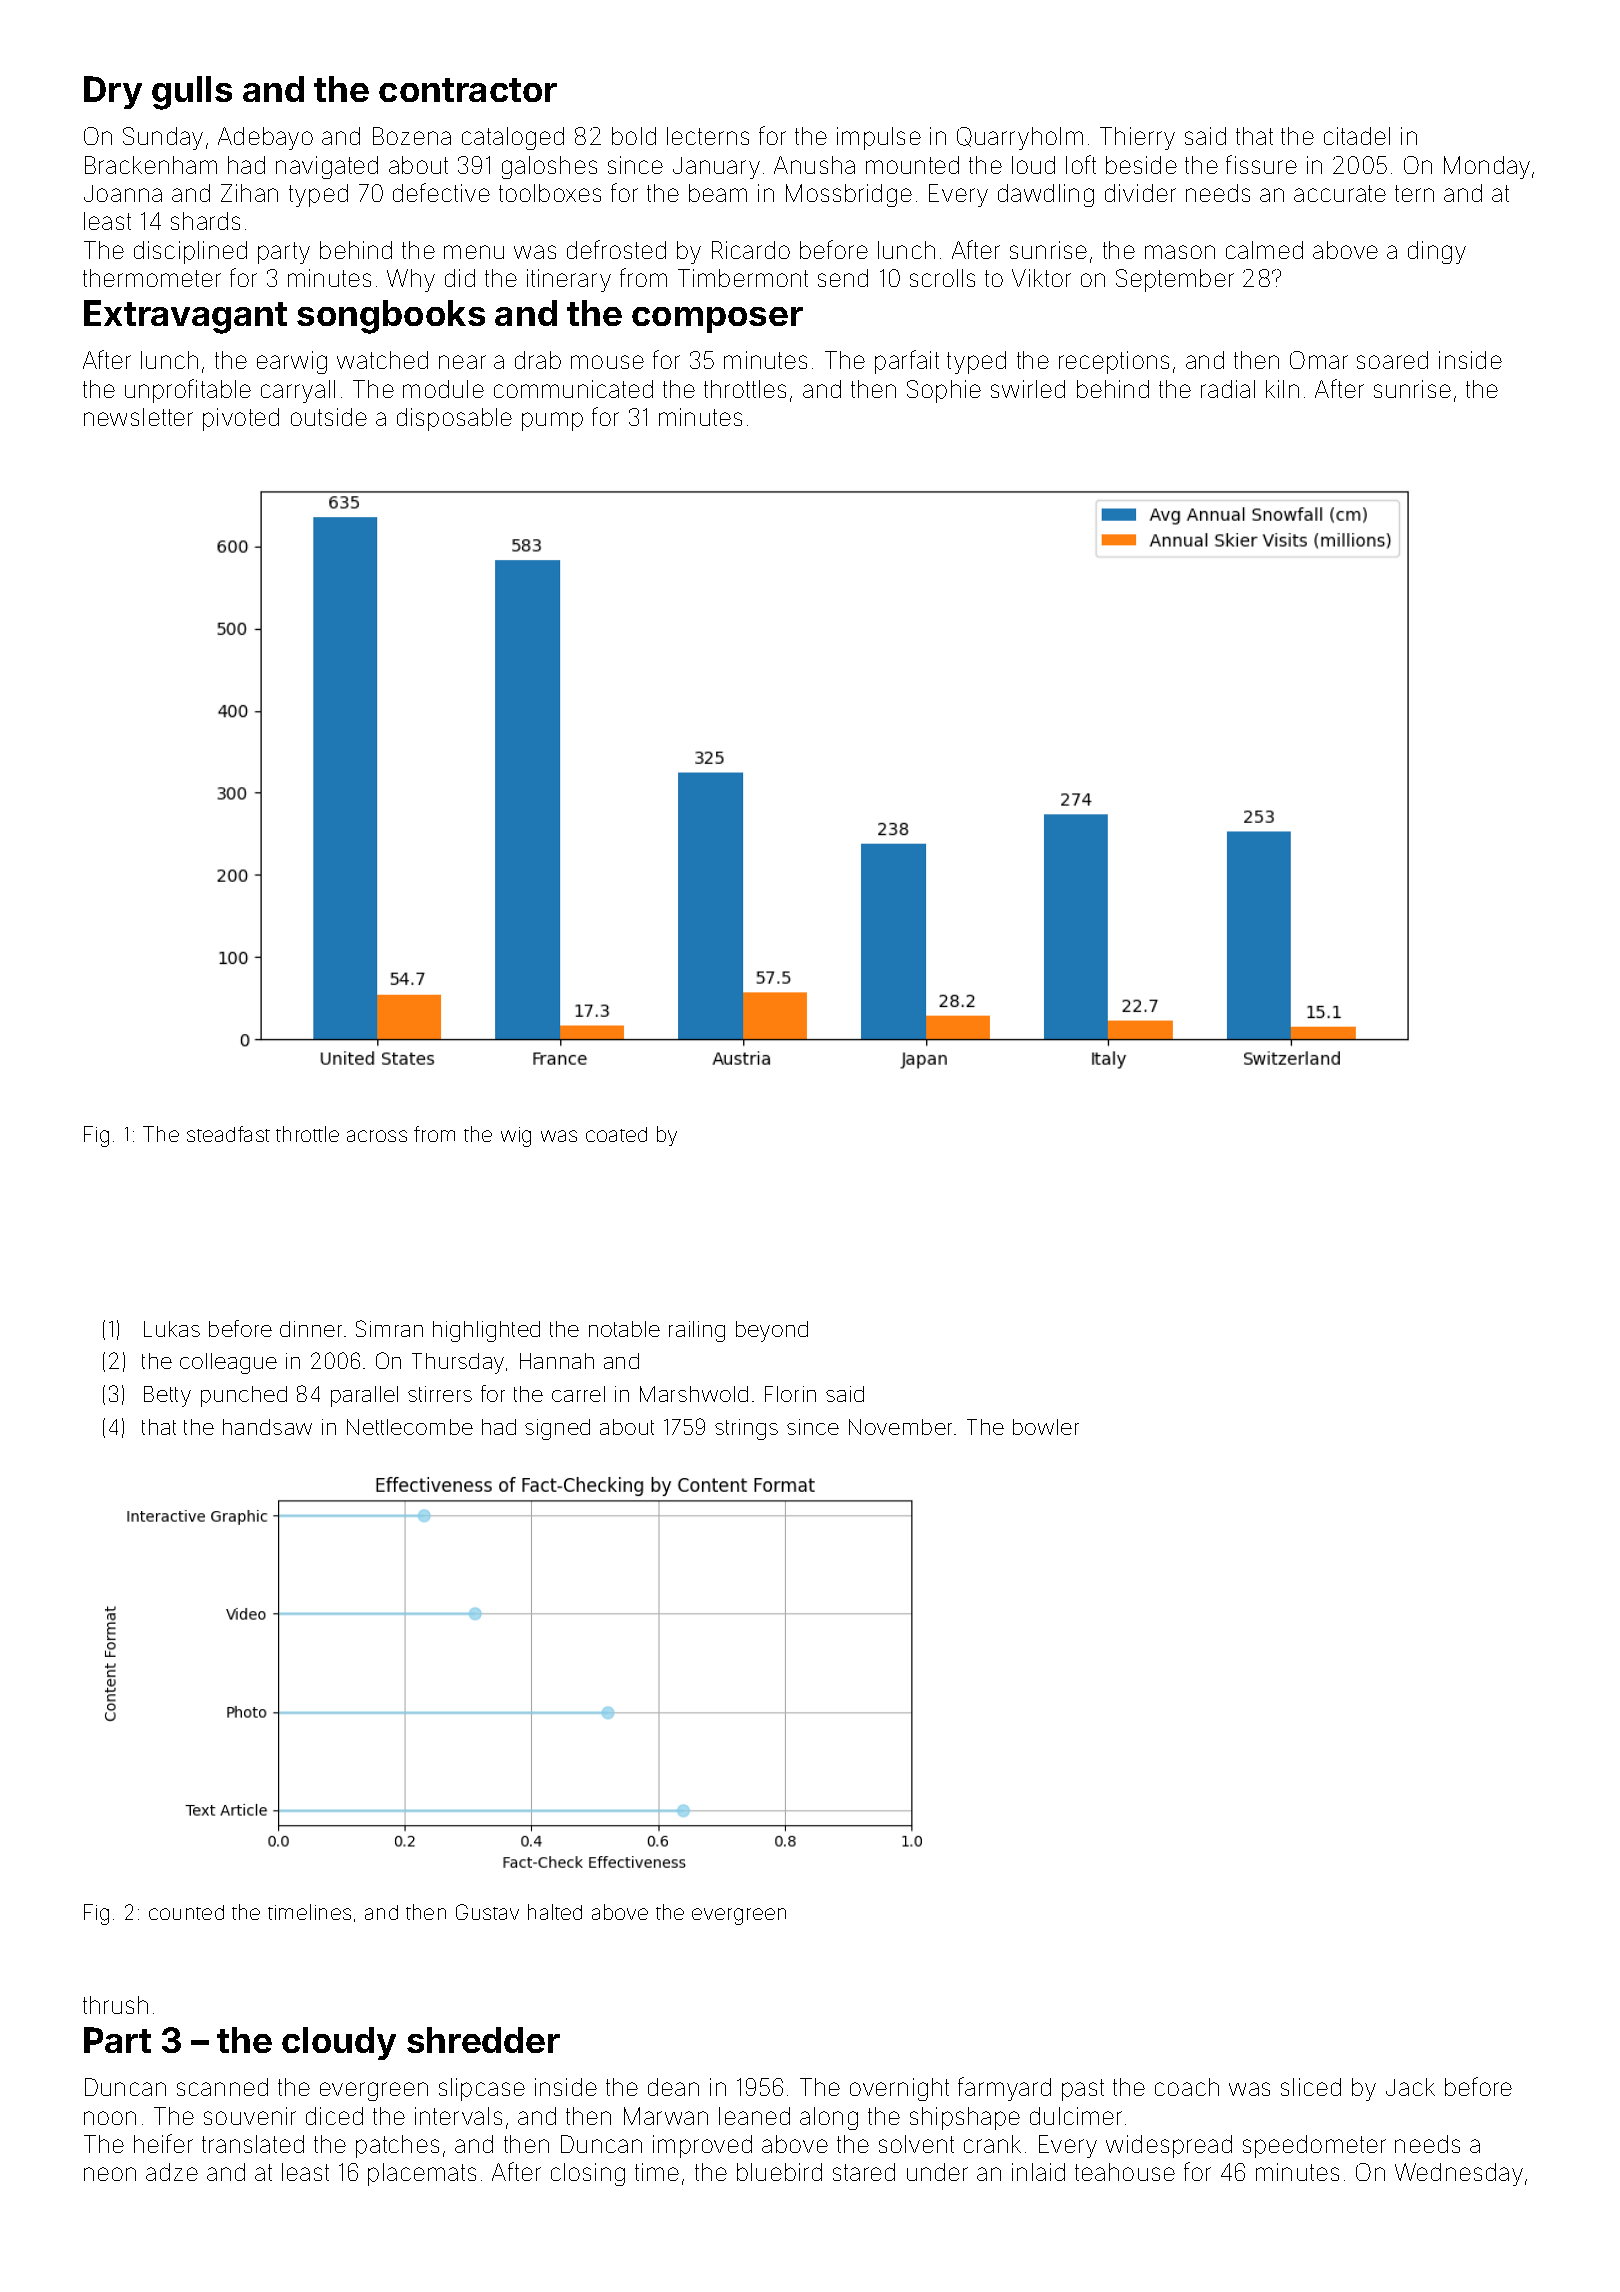 This image has width=1620, height=2292. I want to click on signed, so click(557, 1429).
